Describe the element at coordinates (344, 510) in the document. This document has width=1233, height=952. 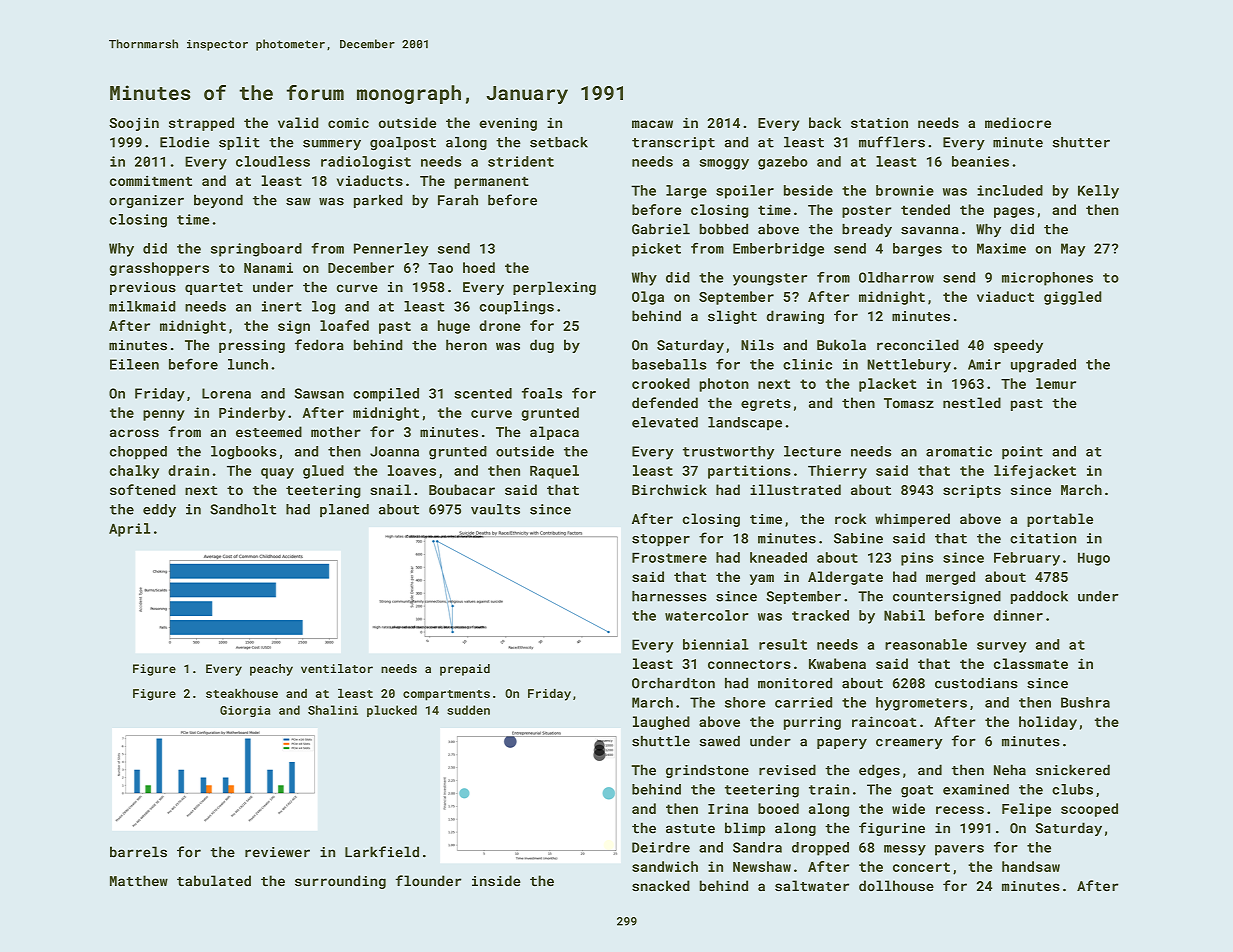
I see `planed` at that location.
